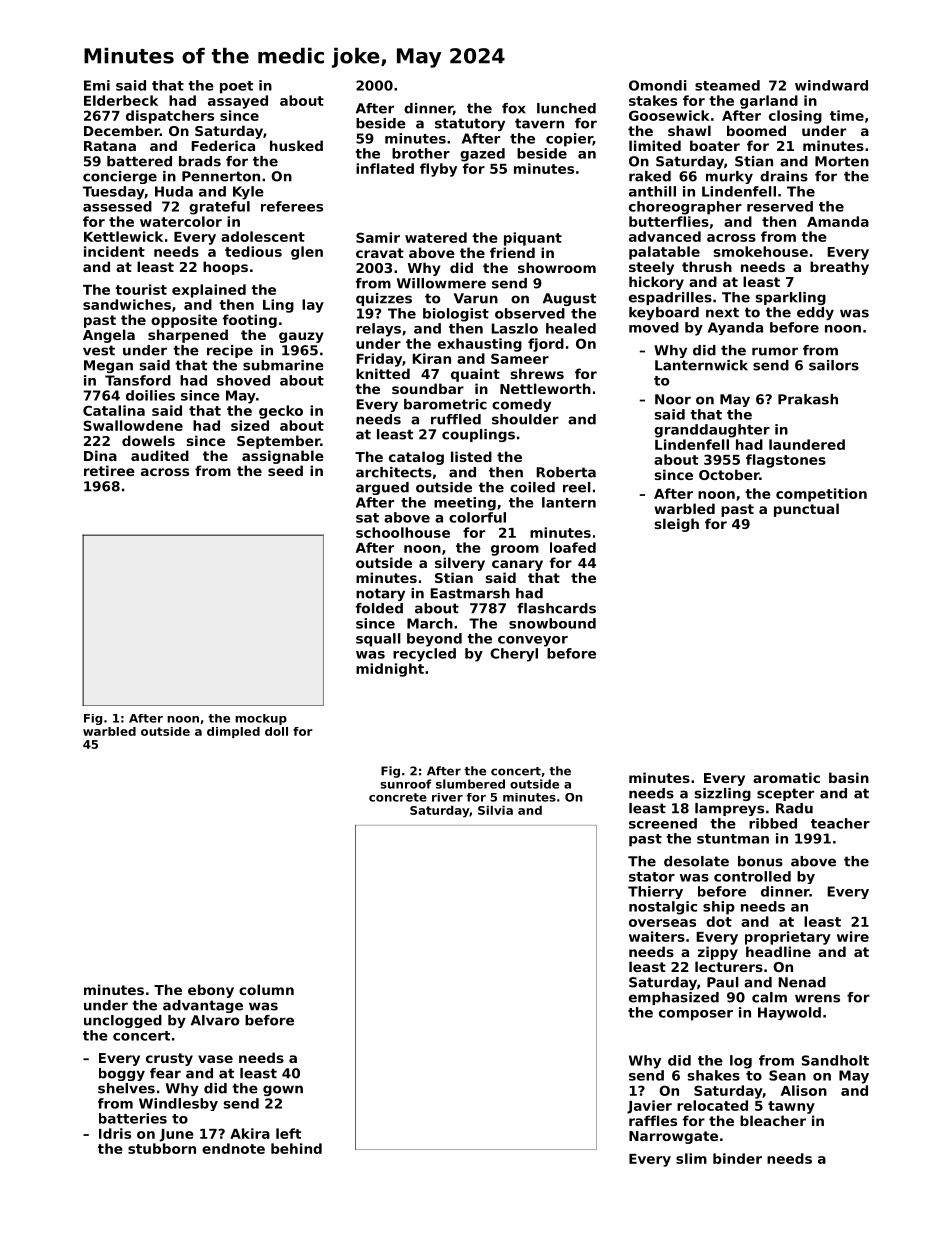 The width and height of the document is (952, 1233). I want to click on copier, so click(569, 140).
